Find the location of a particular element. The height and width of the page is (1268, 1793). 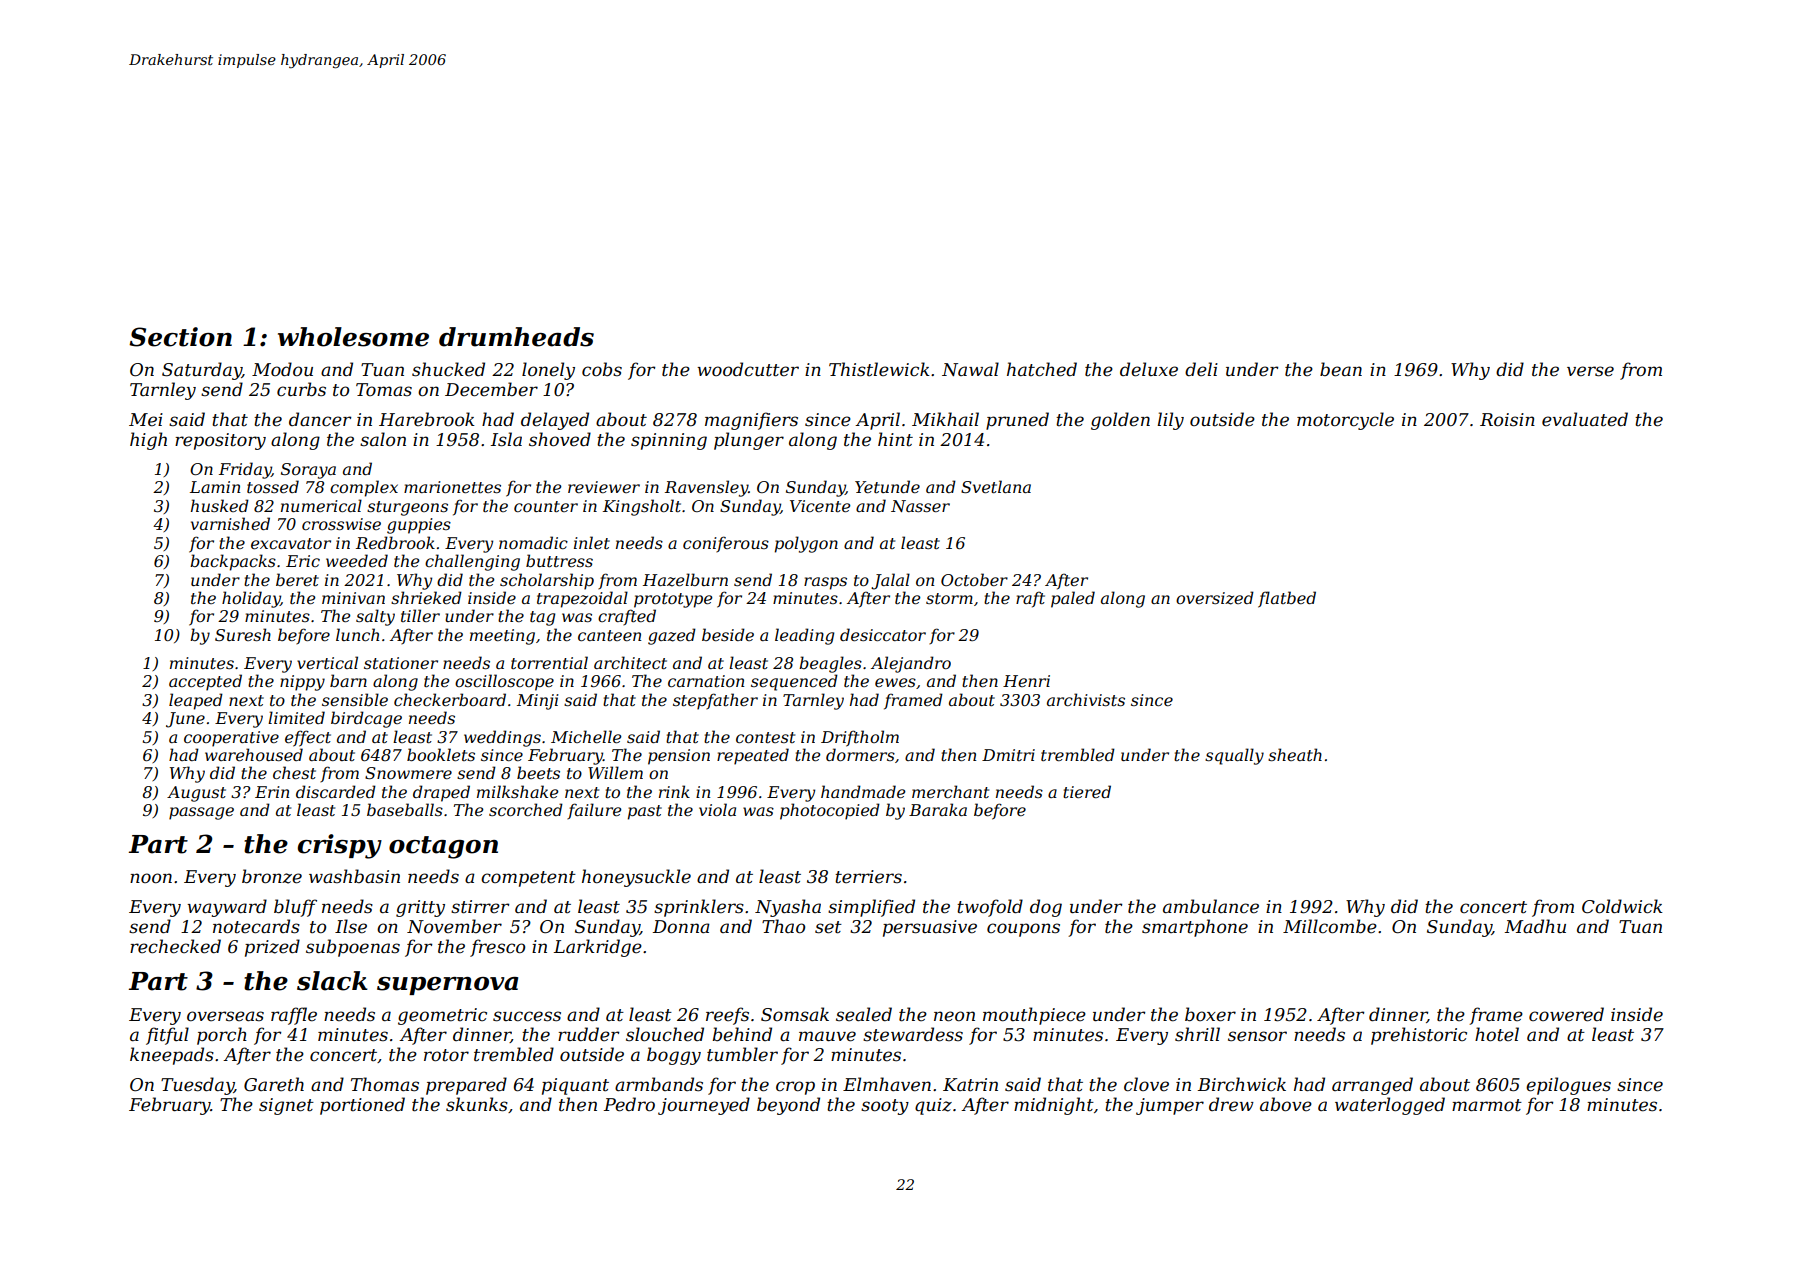

Thao is located at coordinates (783, 926).
